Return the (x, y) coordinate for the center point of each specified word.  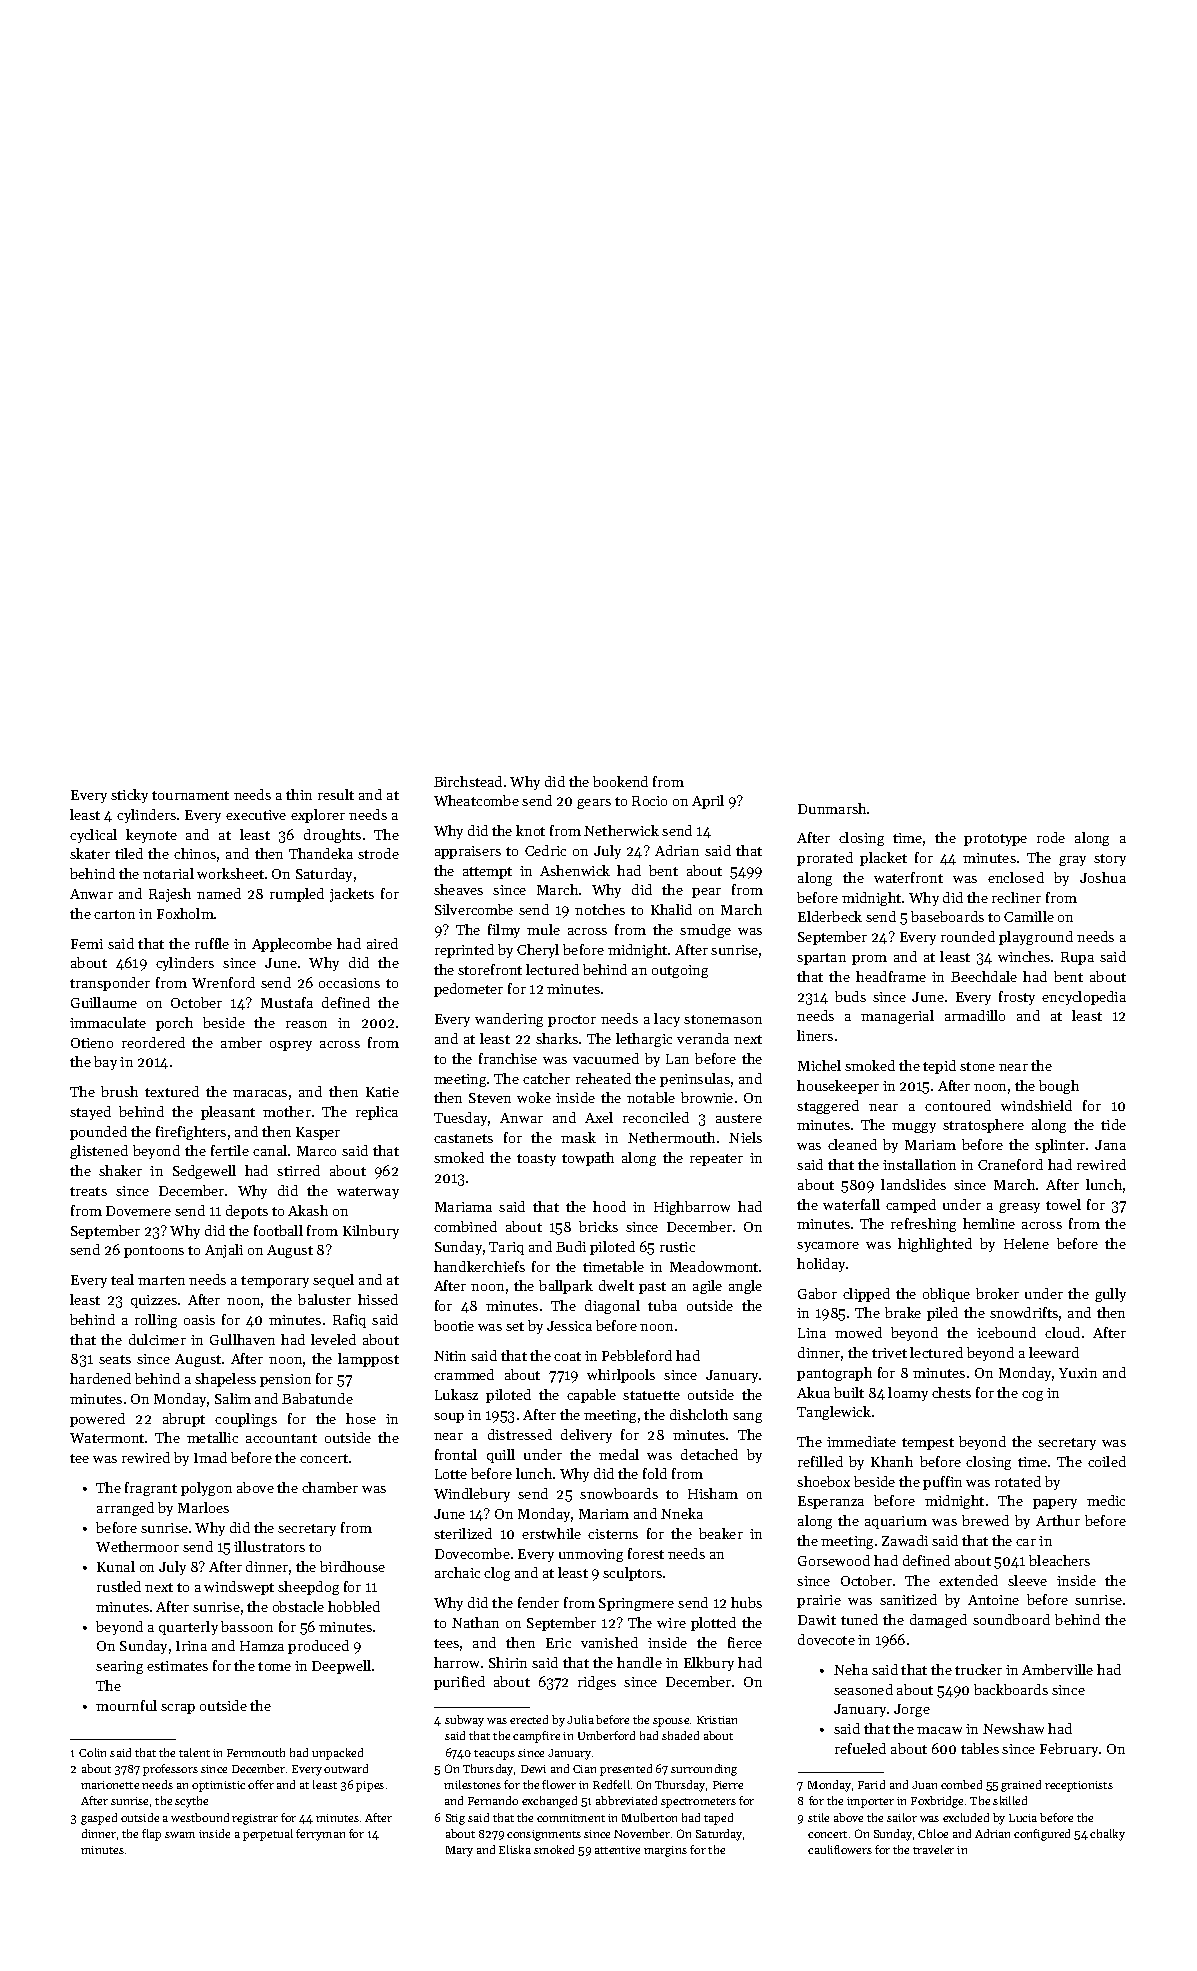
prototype (995, 840)
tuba (662, 1305)
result (336, 794)
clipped (866, 1295)
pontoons (154, 1252)
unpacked (337, 1754)
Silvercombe (474, 909)
